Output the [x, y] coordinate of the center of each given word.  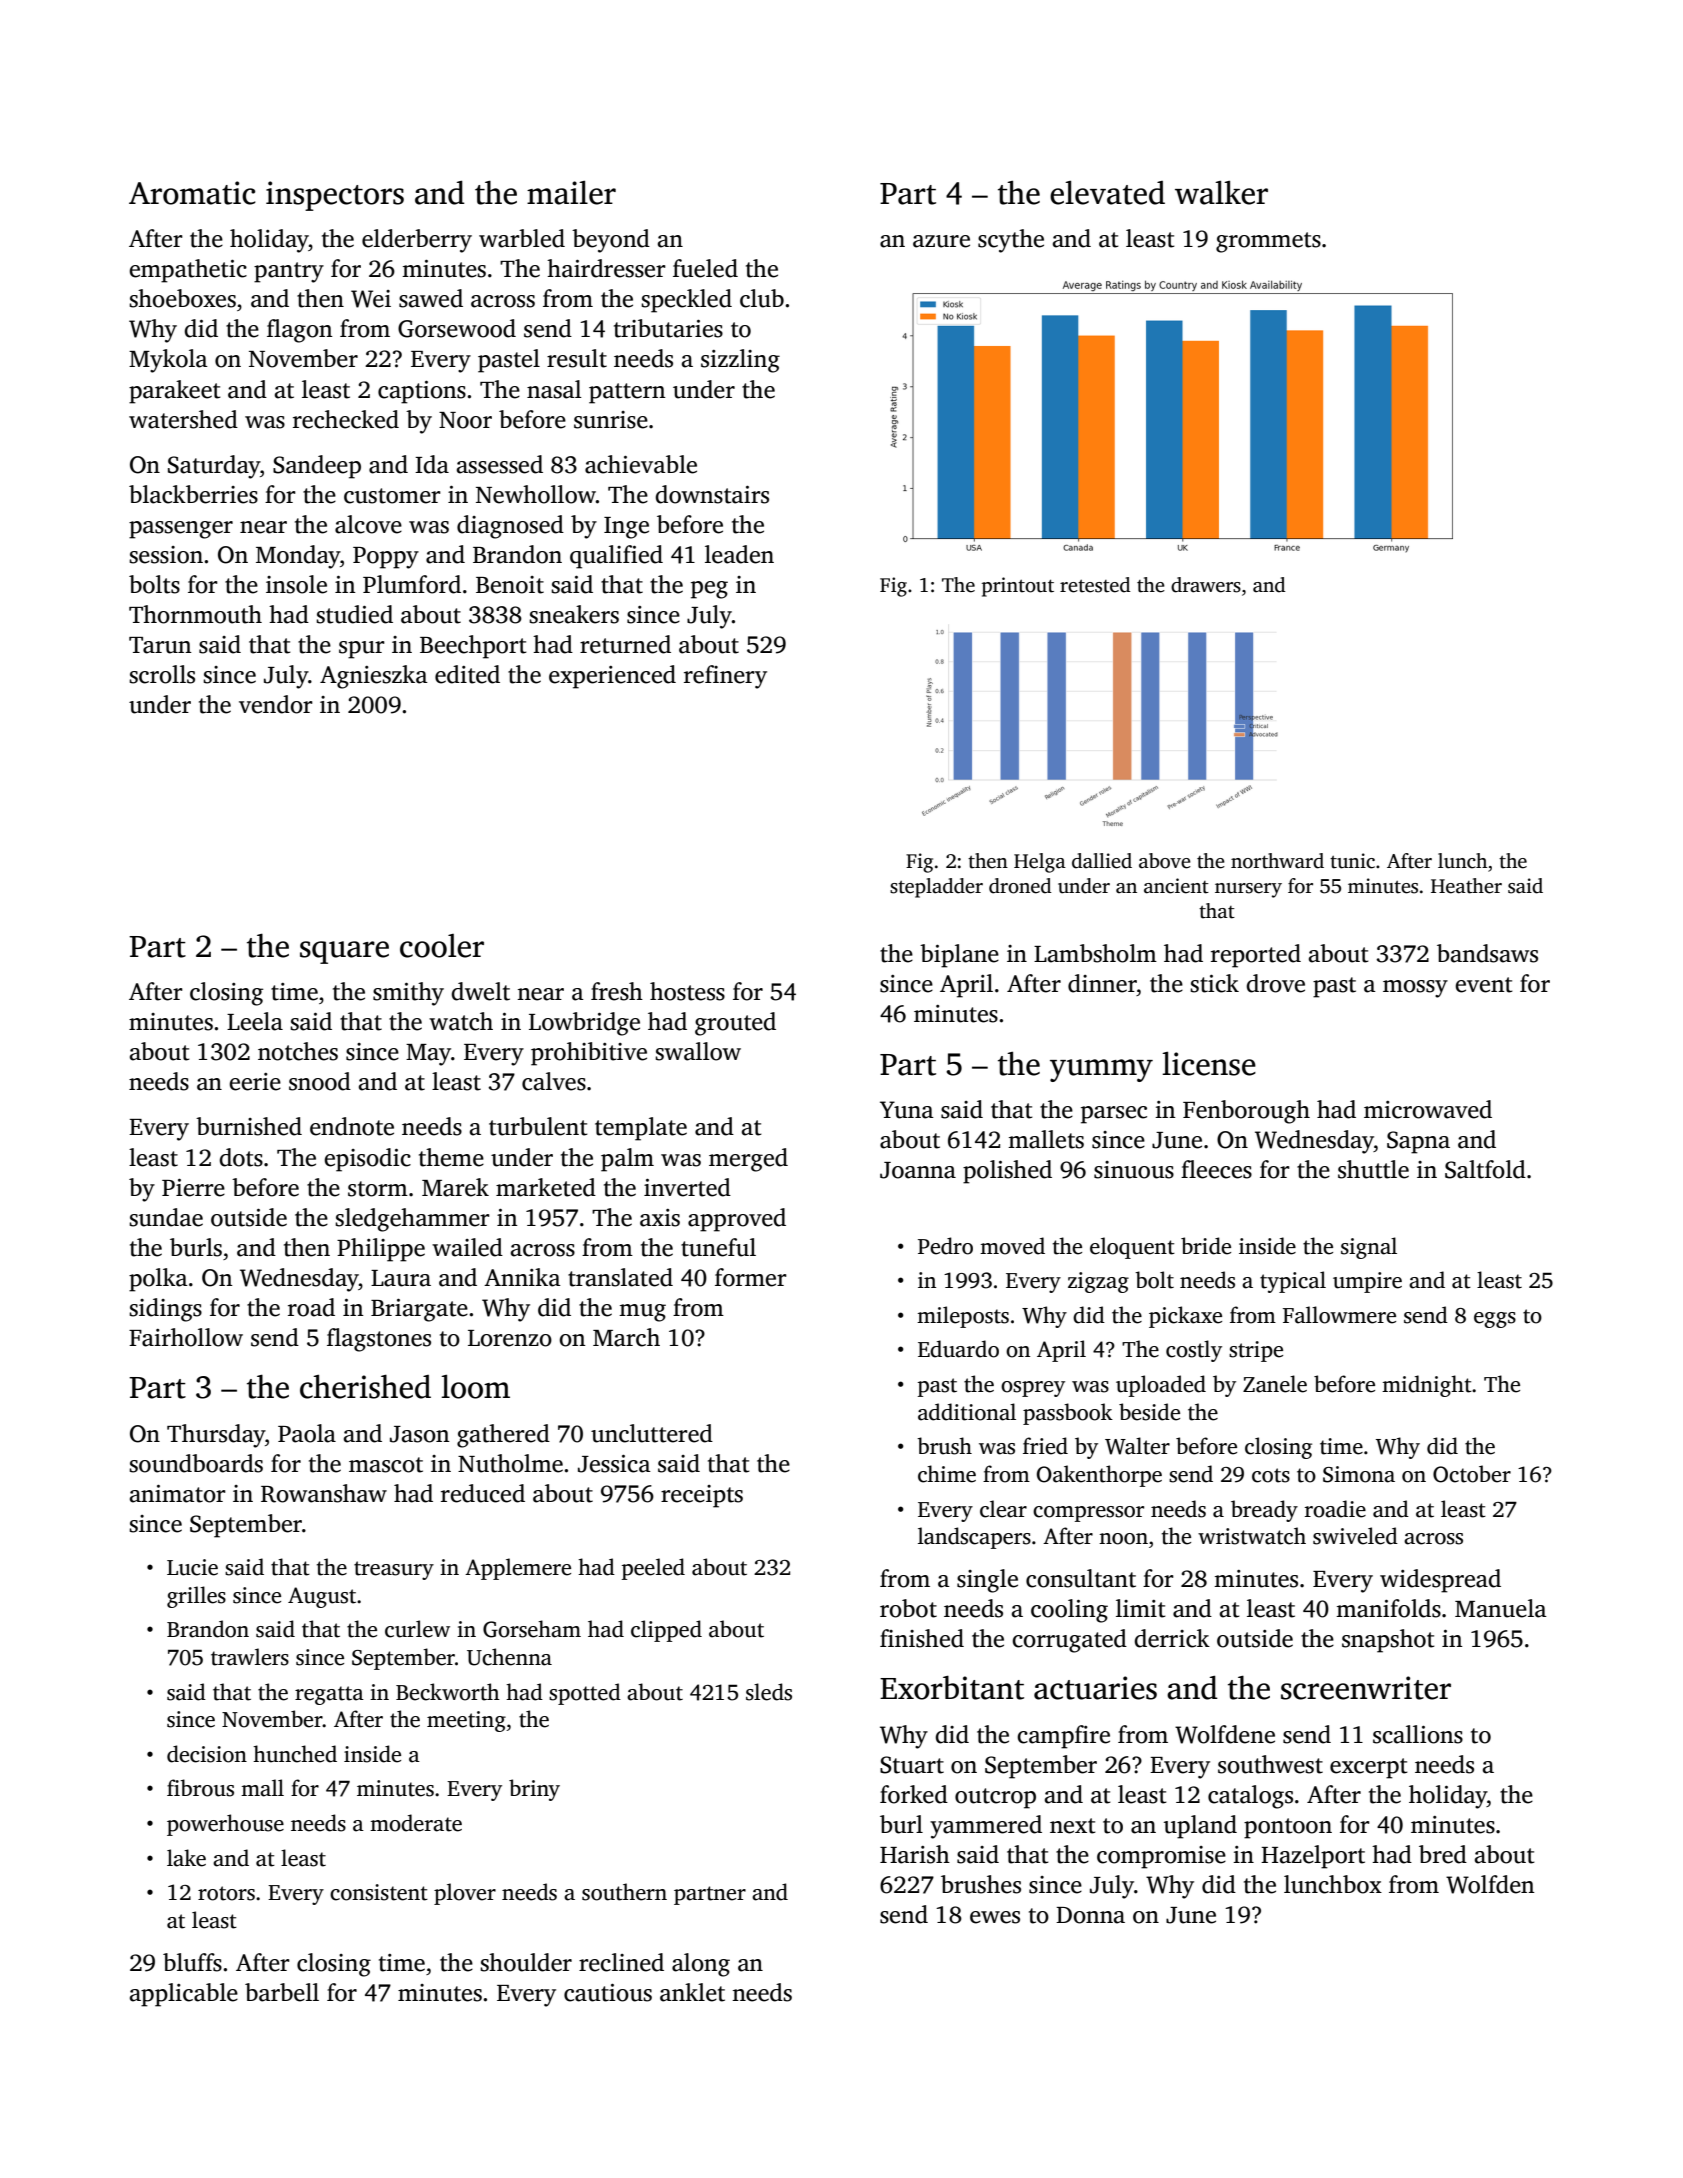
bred [1443, 1854]
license [1209, 1064]
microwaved [1428, 1109]
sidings [165, 1310]
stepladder [936, 888]
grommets [1268, 242]
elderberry [417, 241]
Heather [1466, 886]
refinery [725, 677]
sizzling [740, 361]
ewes [995, 1917]
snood [320, 1081]
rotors [226, 1893]
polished [1007, 1172]
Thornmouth [195, 614]
